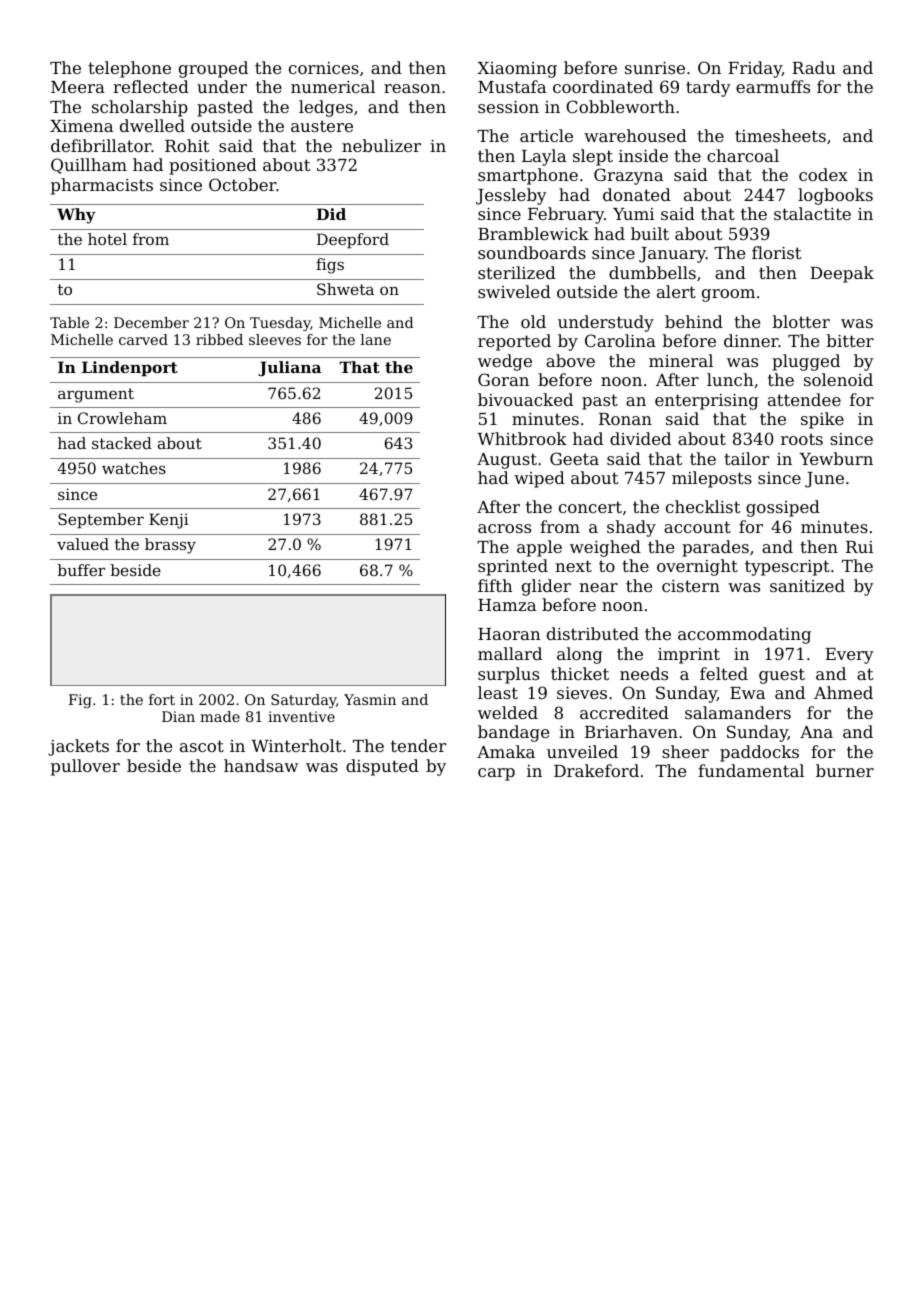 The image size is (924, 1308). What do you see at coordinates (590, 507) in the page?
I see `concert` at bounding box center [590, 507].
